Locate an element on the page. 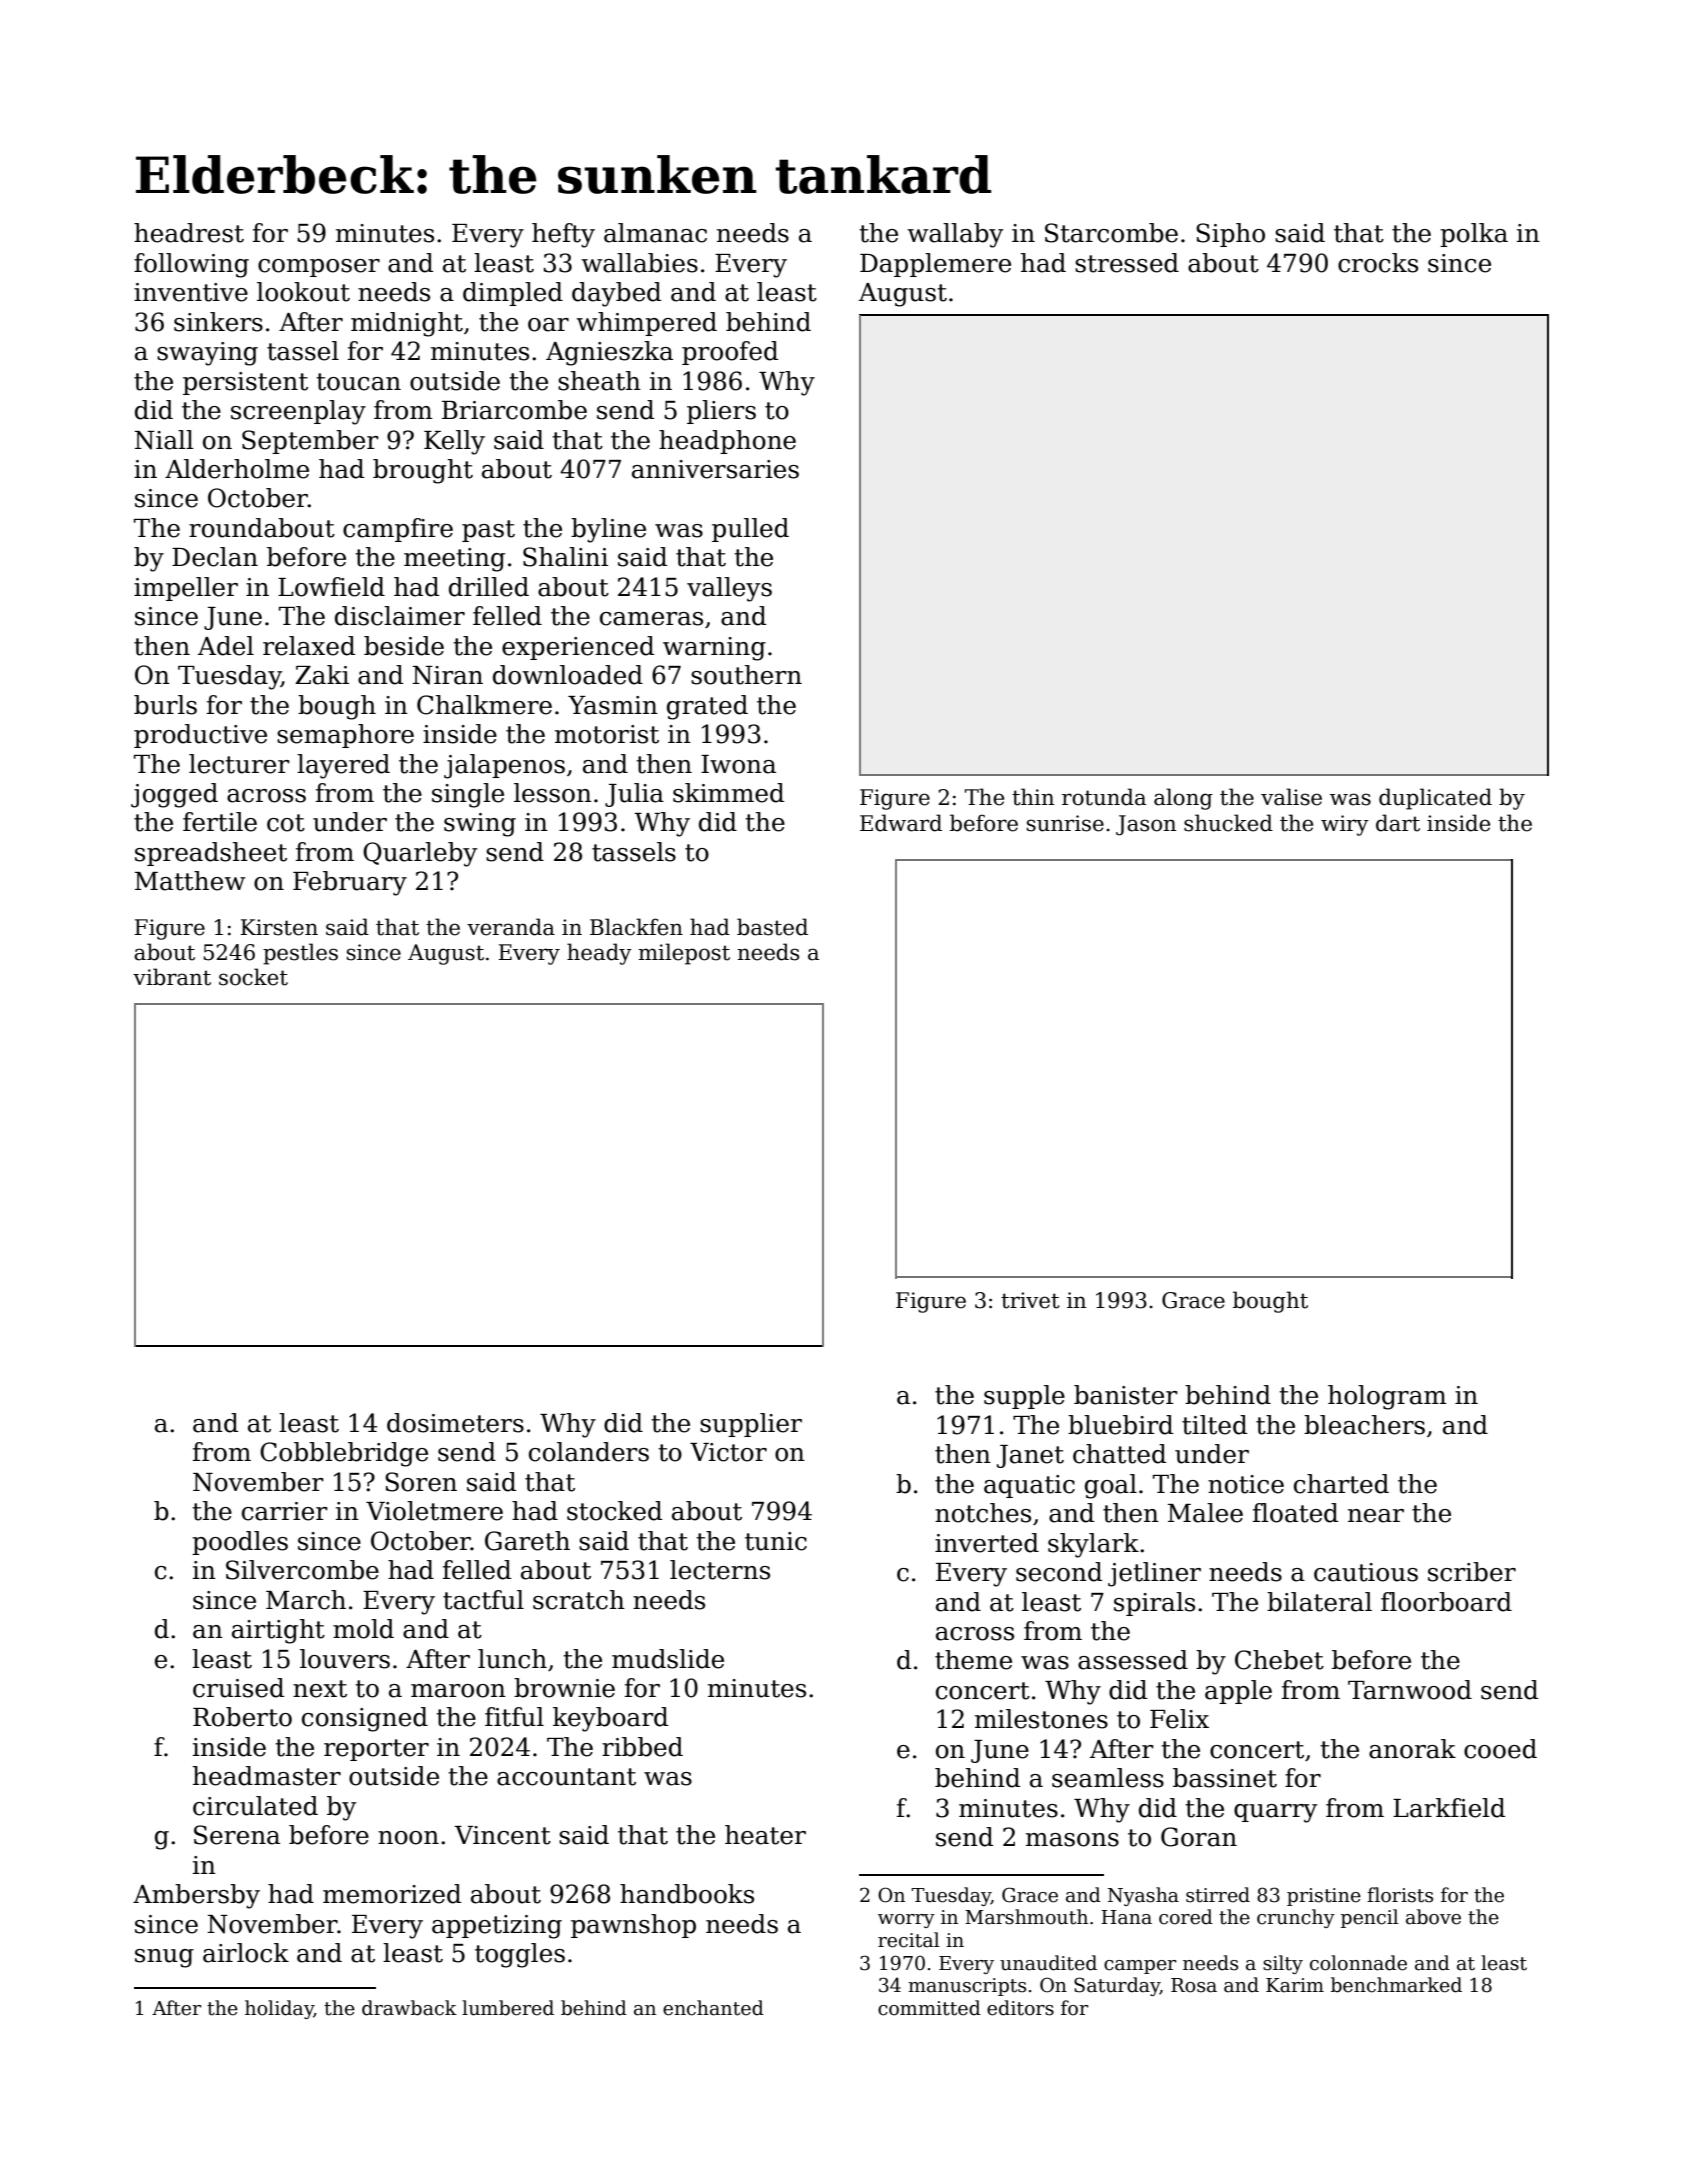 The height and width of the image is (2178, 1683). layered is located at coordinates (343, 766).
